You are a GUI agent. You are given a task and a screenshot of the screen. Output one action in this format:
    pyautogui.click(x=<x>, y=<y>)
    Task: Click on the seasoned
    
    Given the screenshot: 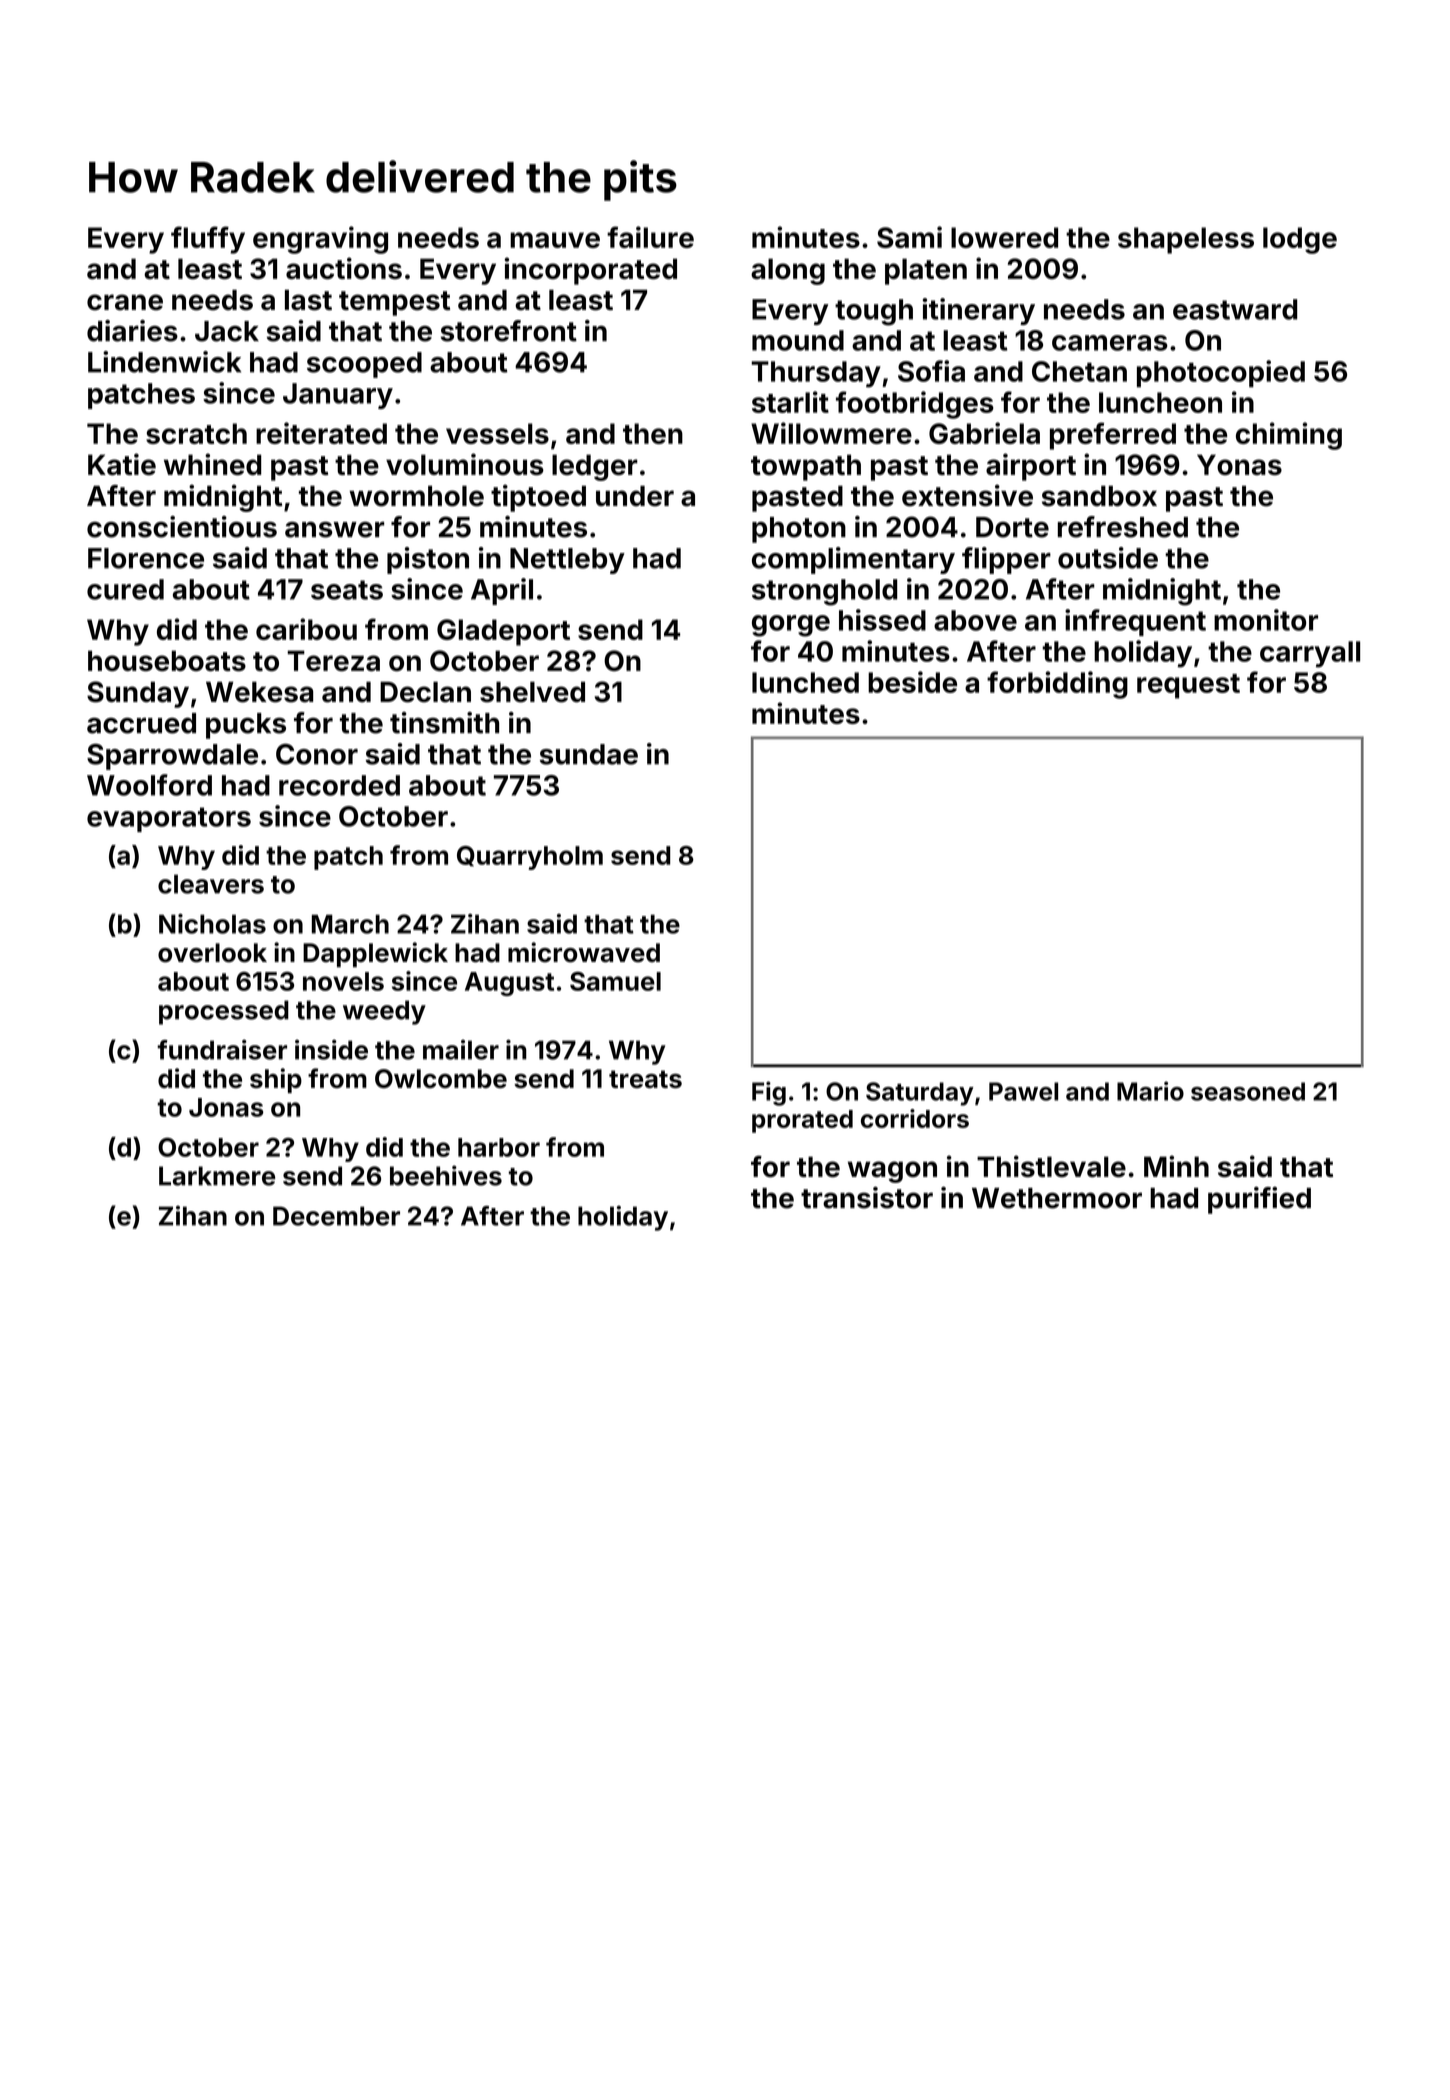 What is the action you would take?
    pyautogui.click(x=1248, y=1091)
